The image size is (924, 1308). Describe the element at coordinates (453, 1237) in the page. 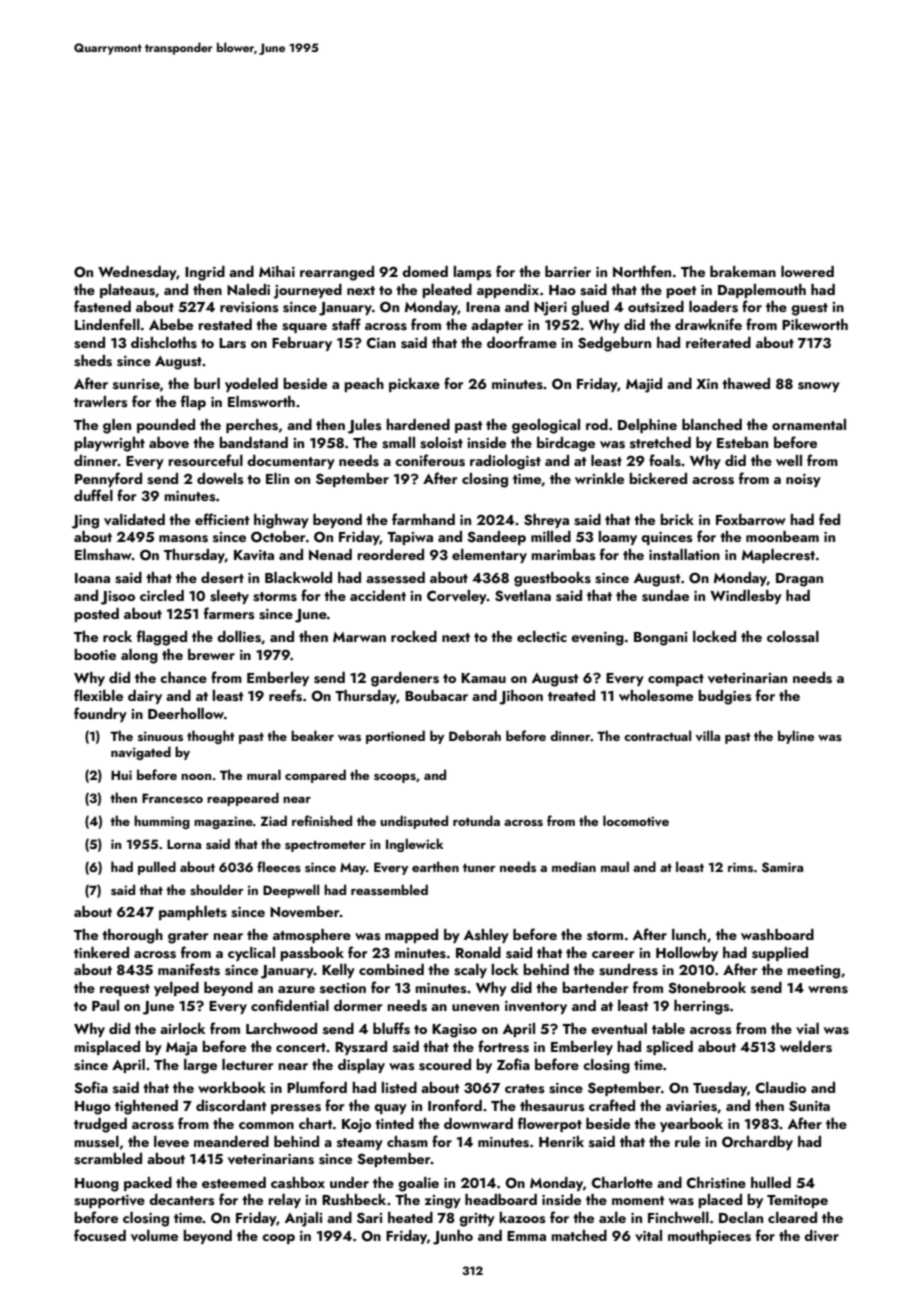

I see `Junho` at that location.
